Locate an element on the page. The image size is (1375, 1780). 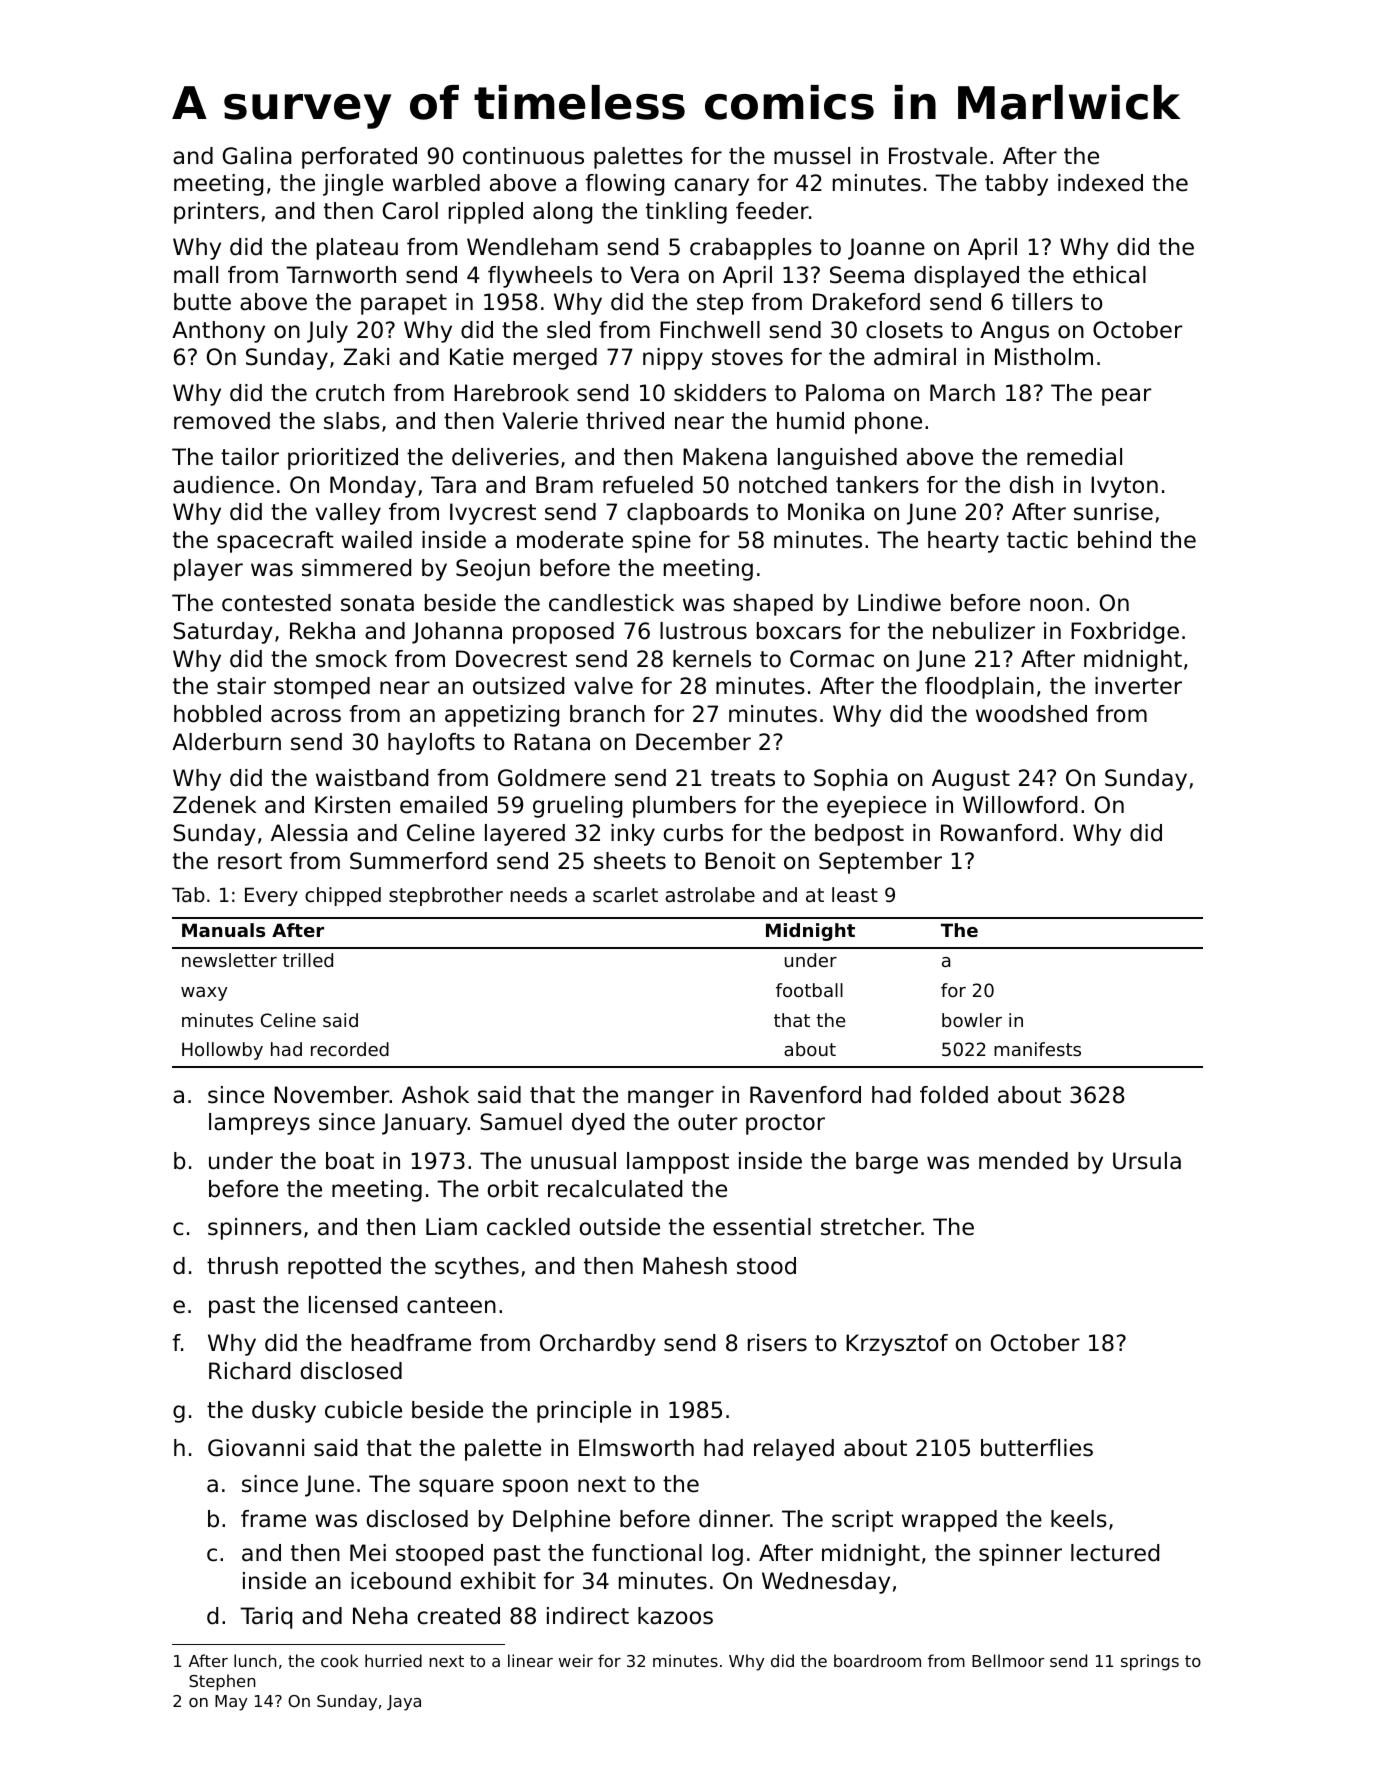
player is located at coordinates (208, 570).
